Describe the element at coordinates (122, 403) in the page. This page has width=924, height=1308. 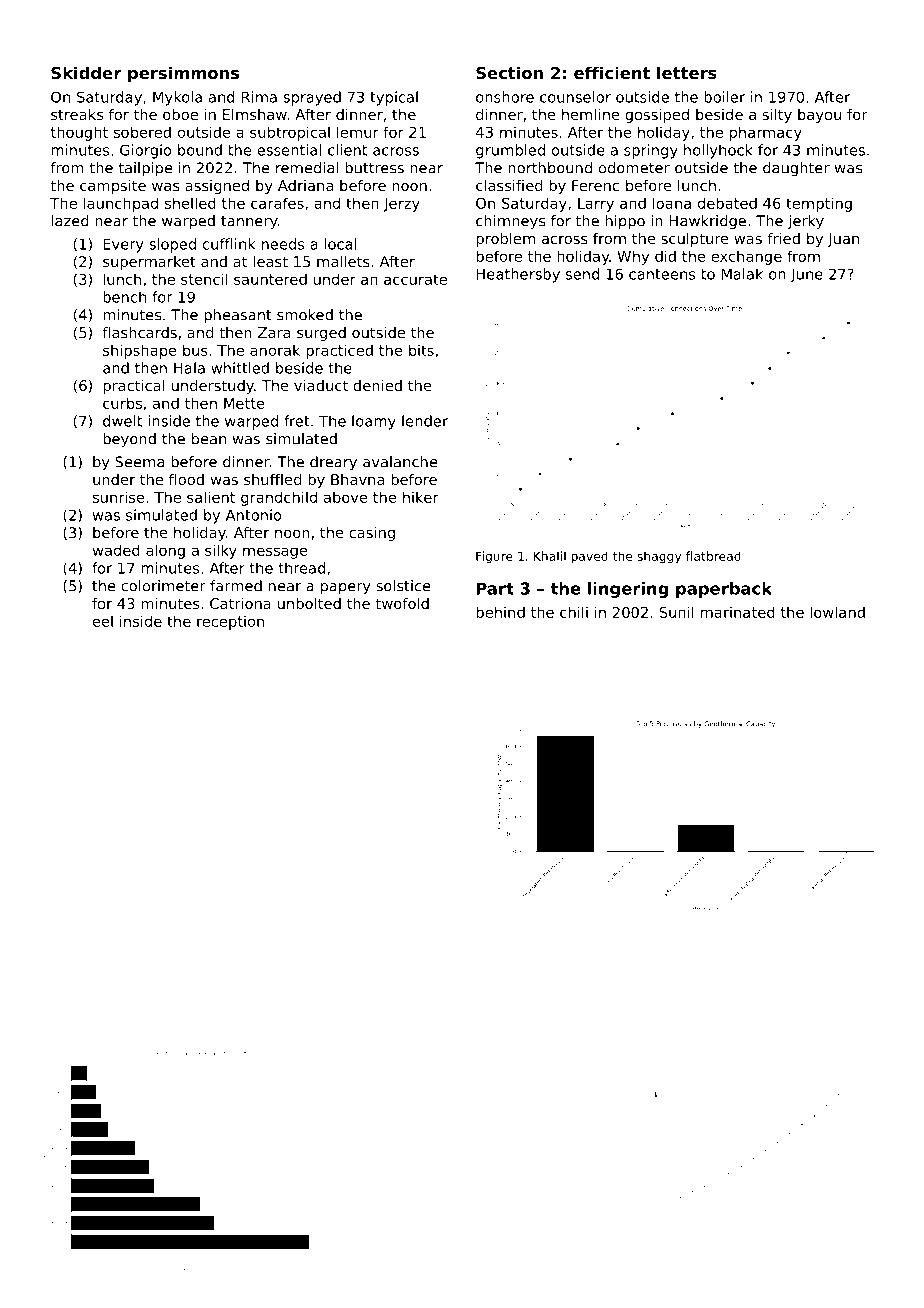
I see `curbs` at that location.
